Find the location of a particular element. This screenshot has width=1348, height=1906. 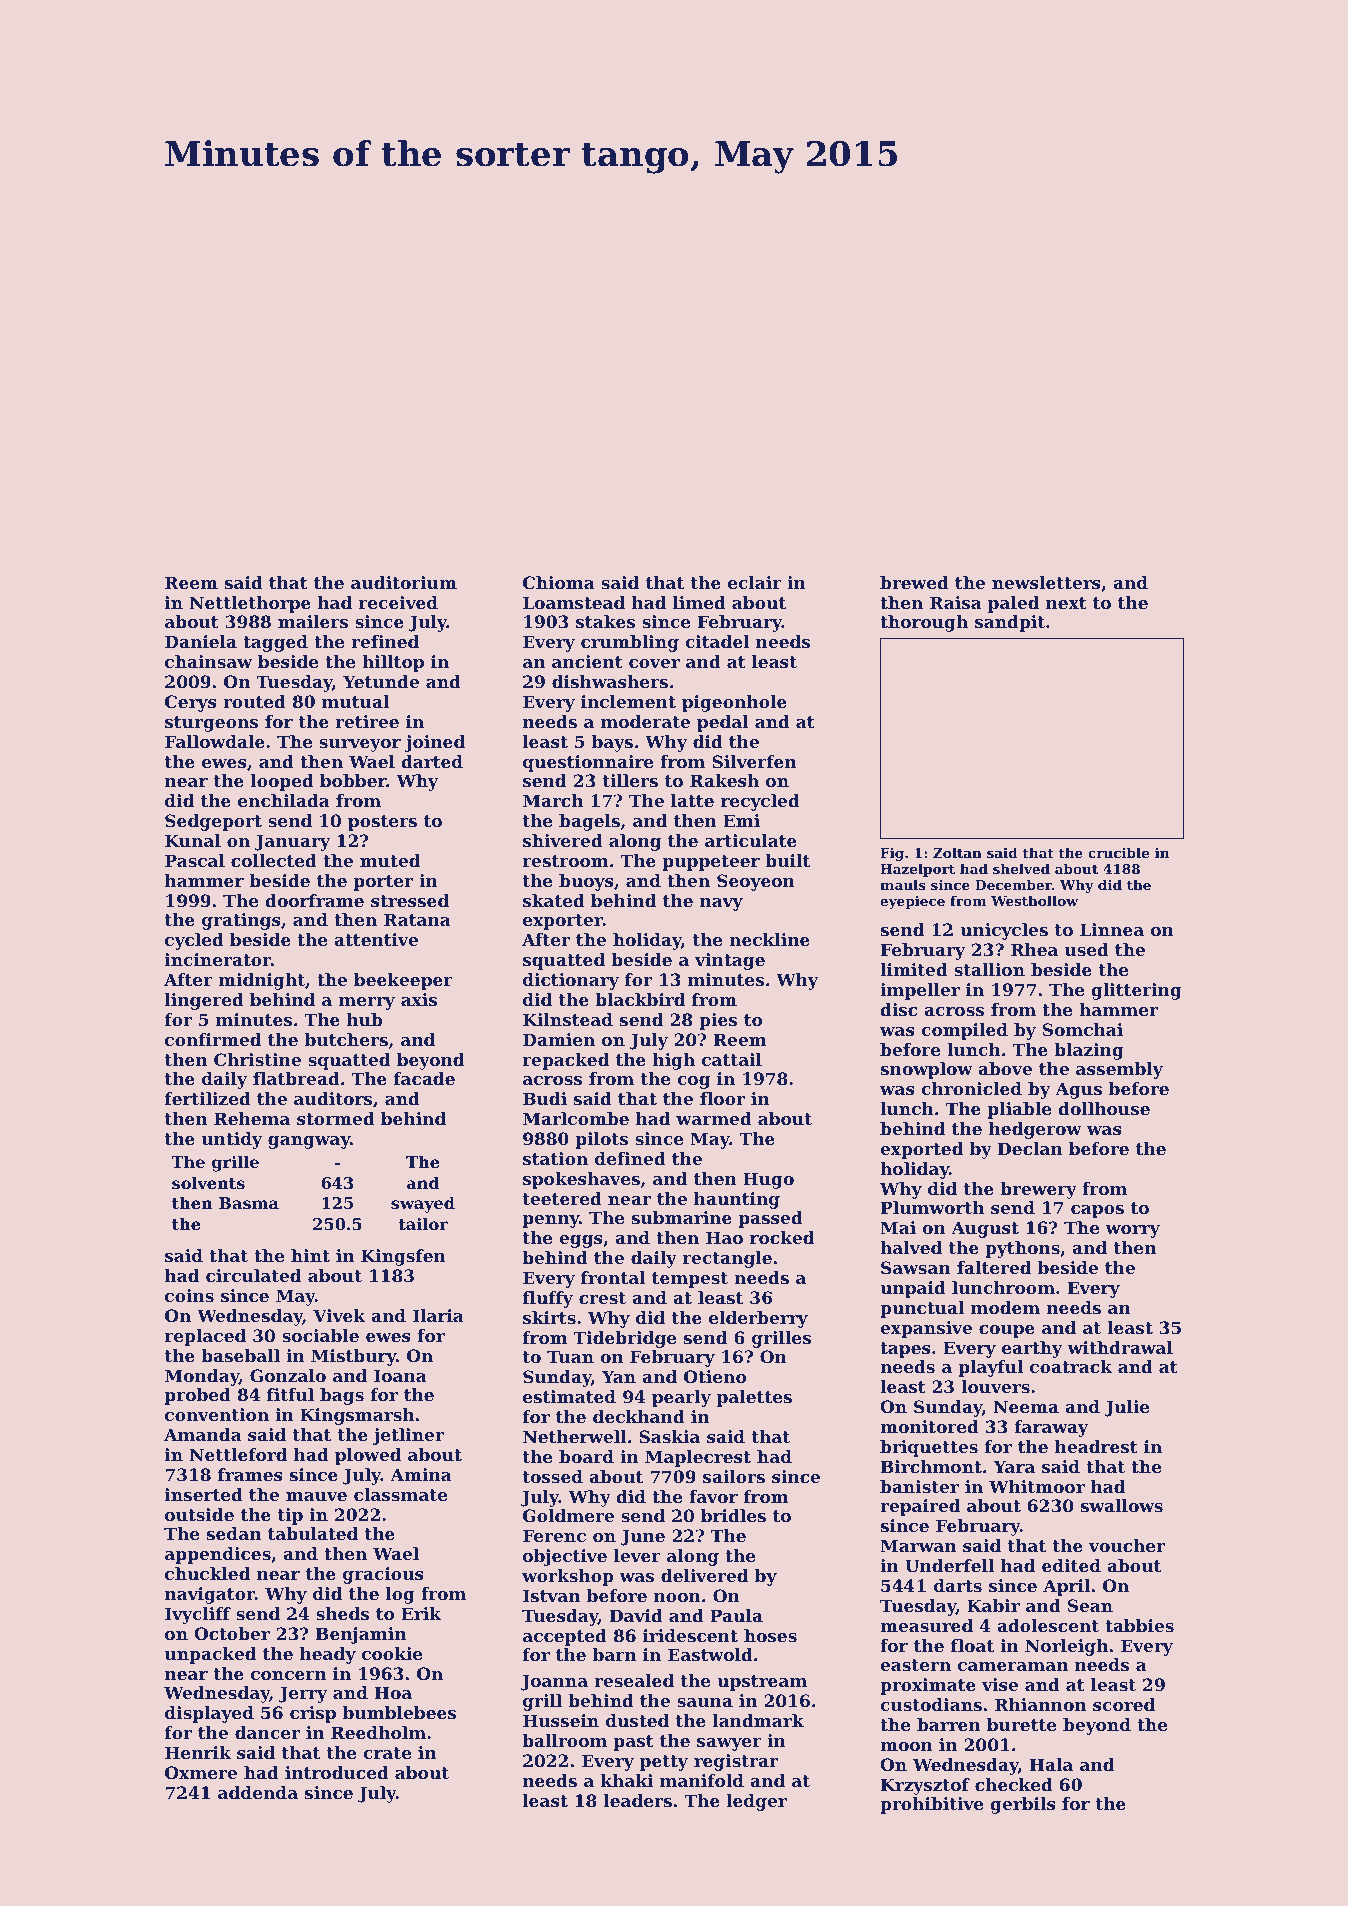

dollhouse is located at coordinates (1104, 1108).
